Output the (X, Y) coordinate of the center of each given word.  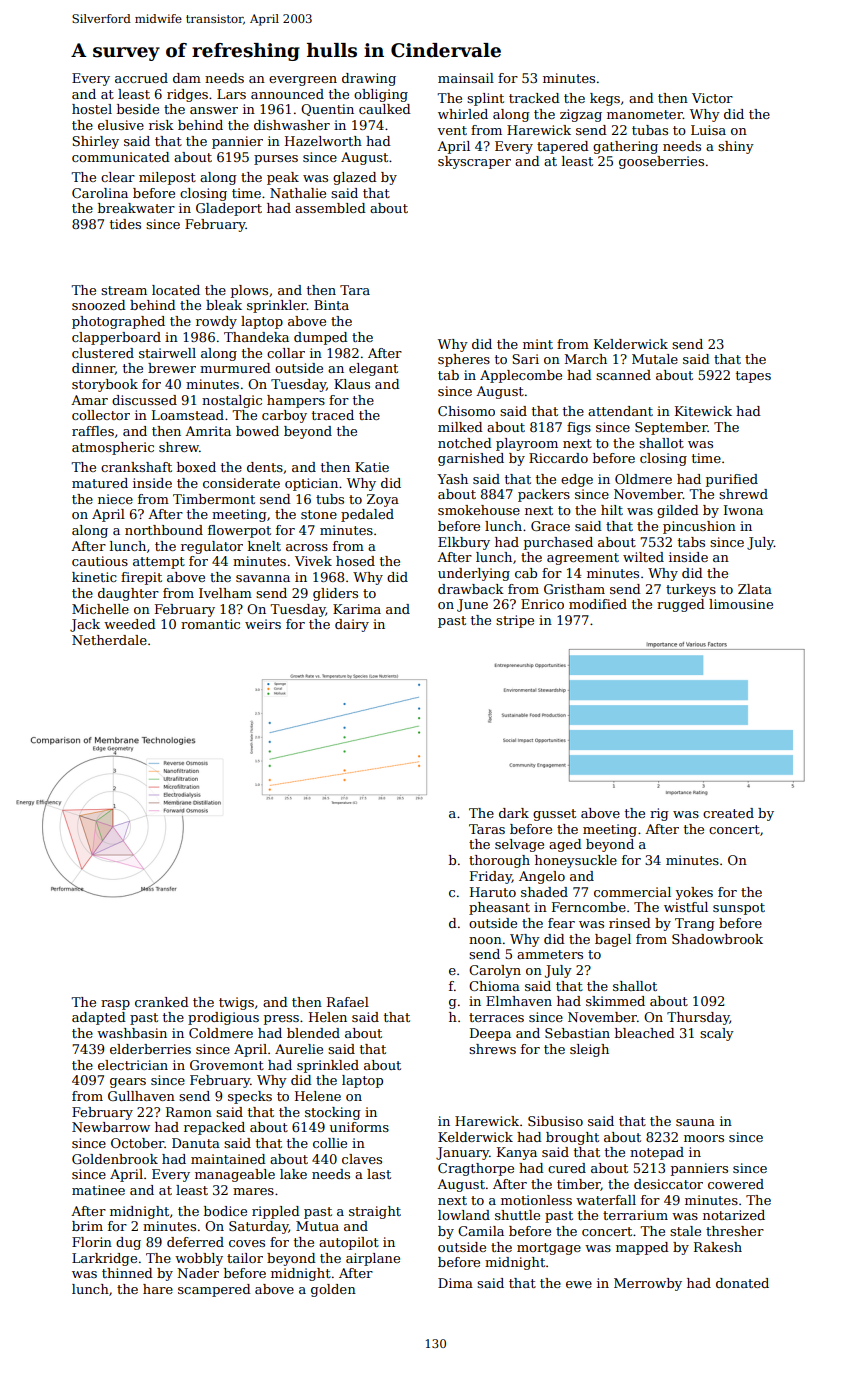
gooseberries (661, 162)
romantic (210, 624)
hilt (612, 510)
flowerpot (239, 531)
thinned (127, 1273)
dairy (352, 625)
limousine (741, 604)
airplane (373, 1259)
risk (161, 125)
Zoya (383, 500)
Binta (331, 305)
